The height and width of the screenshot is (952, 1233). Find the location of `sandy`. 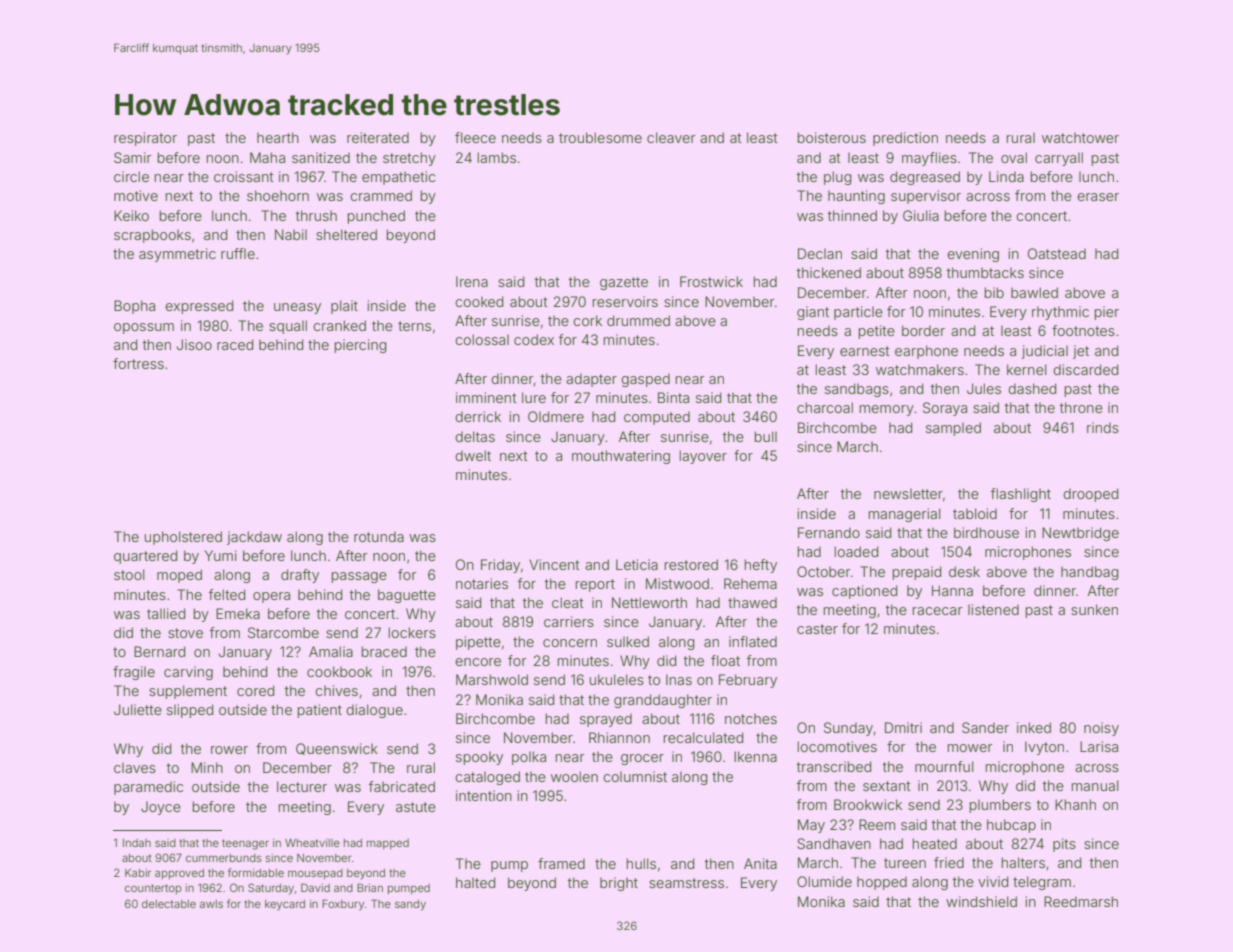

sandy is located at coordinates (410, 905).
